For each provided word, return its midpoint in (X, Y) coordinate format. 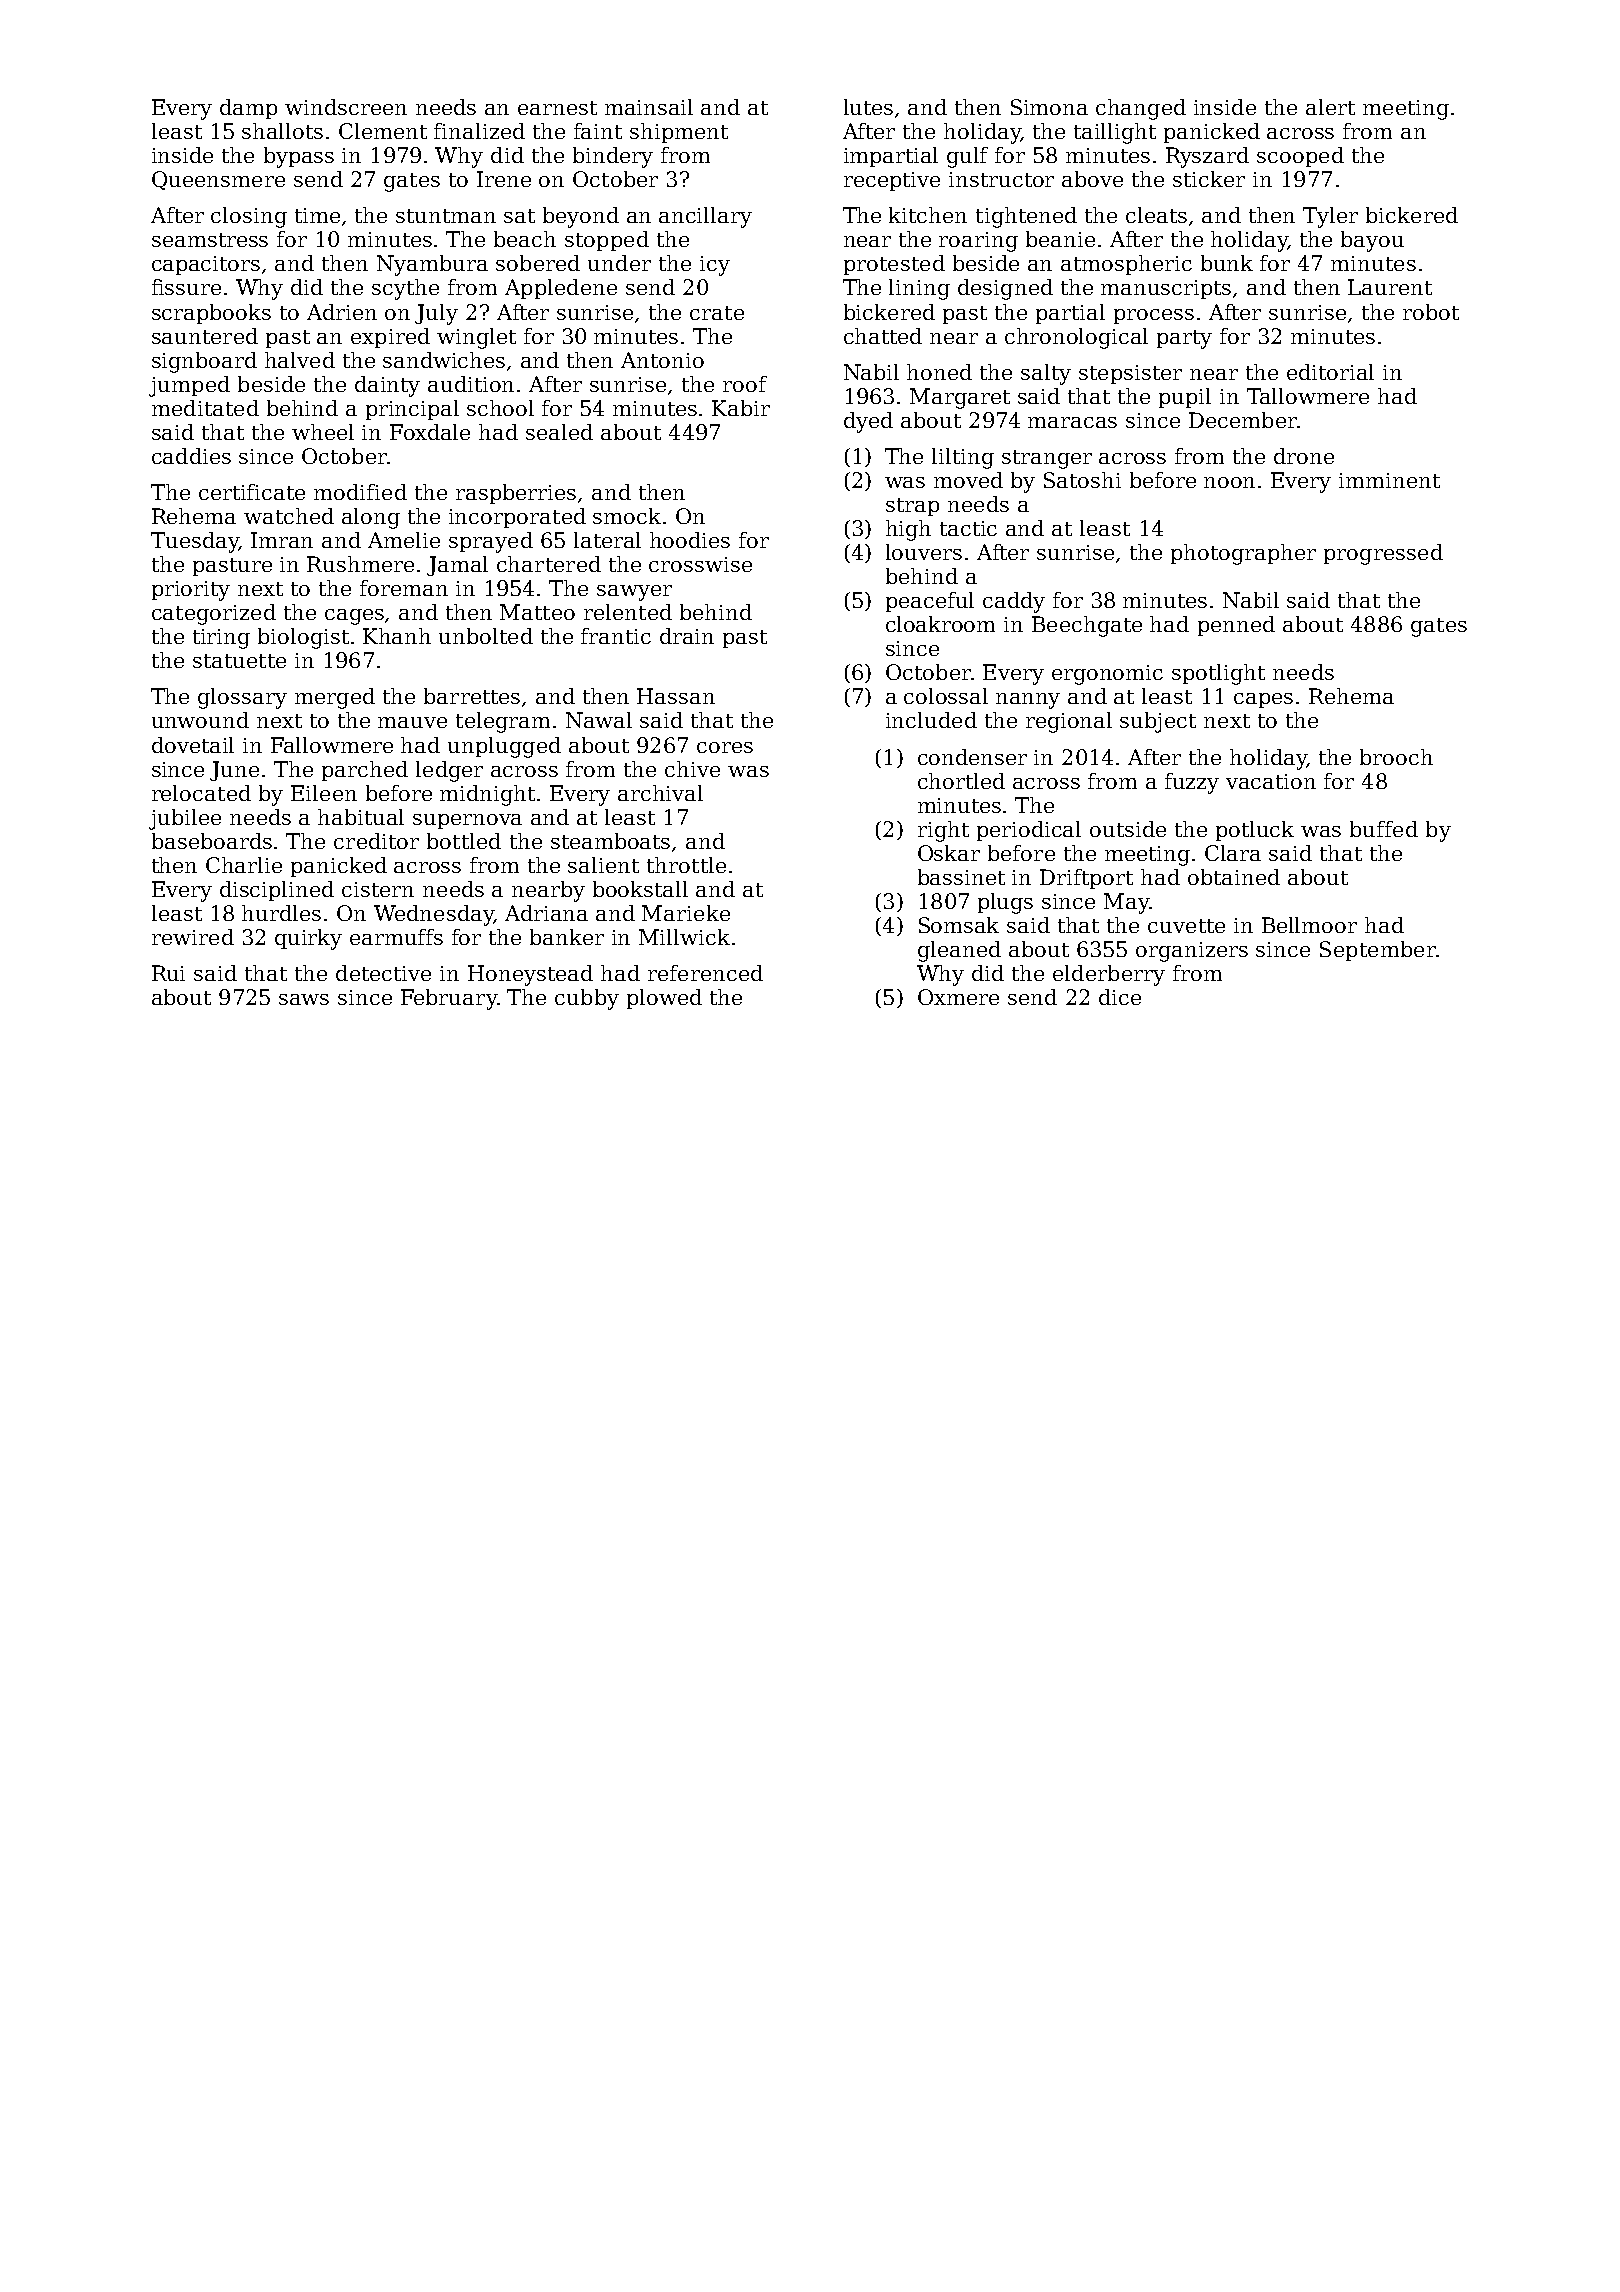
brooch (1396, 757)
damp (248, 109)
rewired (193, 937)
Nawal (599, 720)
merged (335, 698)
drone (1304, 456)
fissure (186, 287)
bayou (1372, 241)
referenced (705, 973)
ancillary (705, 217)
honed (939, 372)
